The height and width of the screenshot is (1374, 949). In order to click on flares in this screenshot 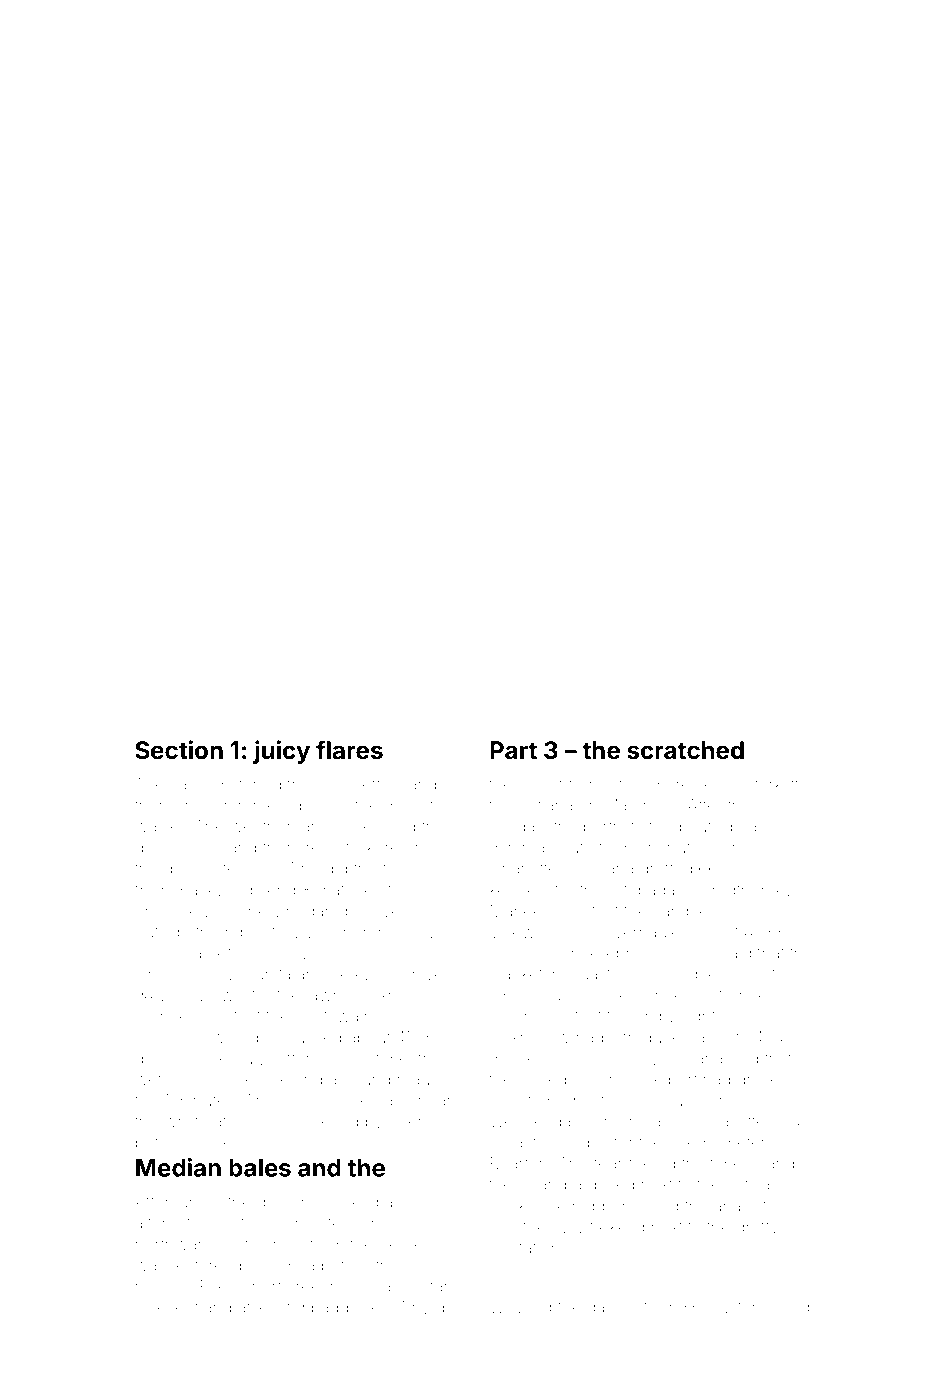, I will do `click(349, 749)`.
